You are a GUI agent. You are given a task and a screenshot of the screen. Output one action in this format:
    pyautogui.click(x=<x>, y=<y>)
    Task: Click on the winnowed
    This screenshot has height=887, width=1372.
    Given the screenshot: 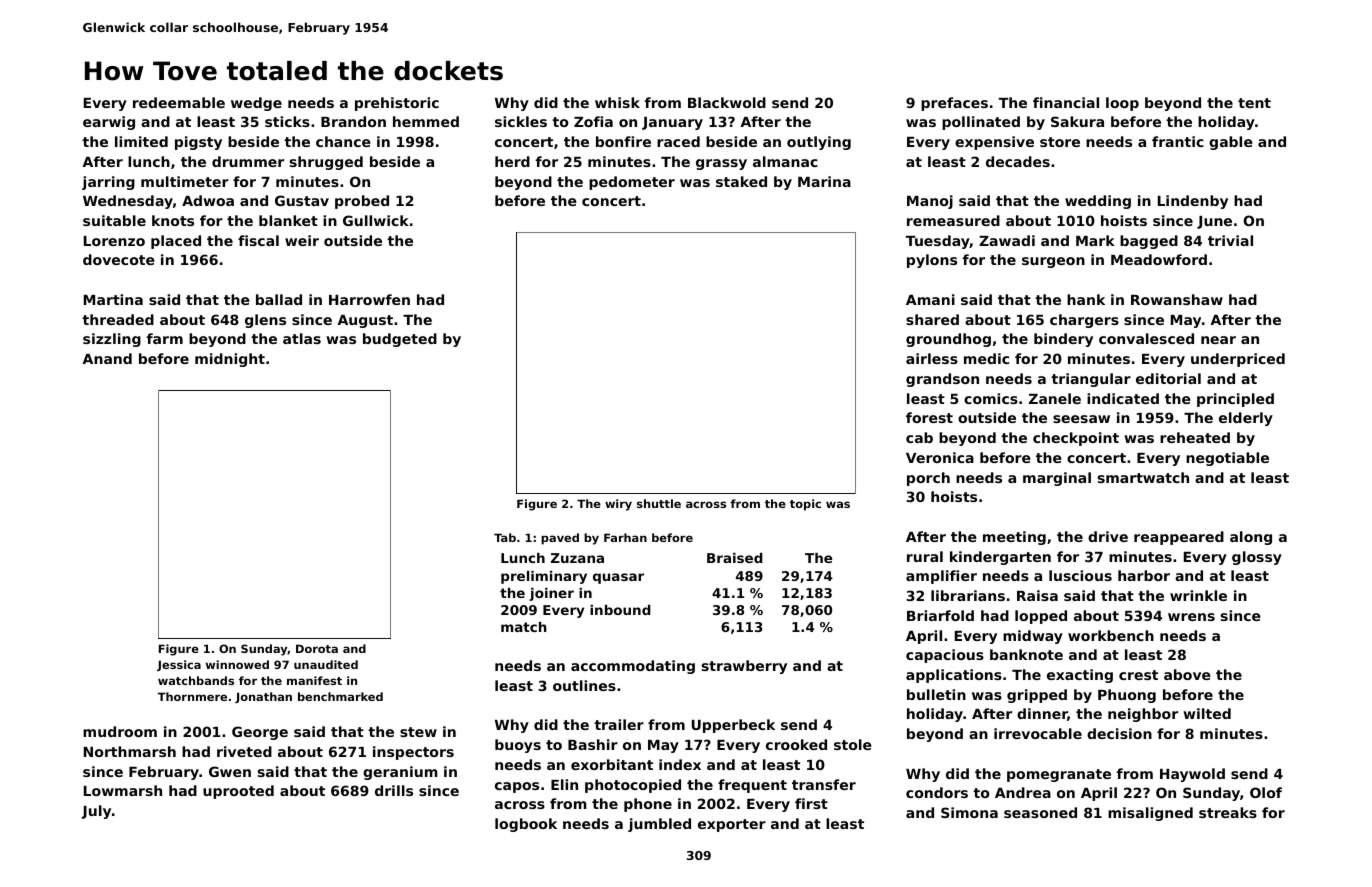 What is the action you would take?
    pyautogui.click(x=237, y=664)
